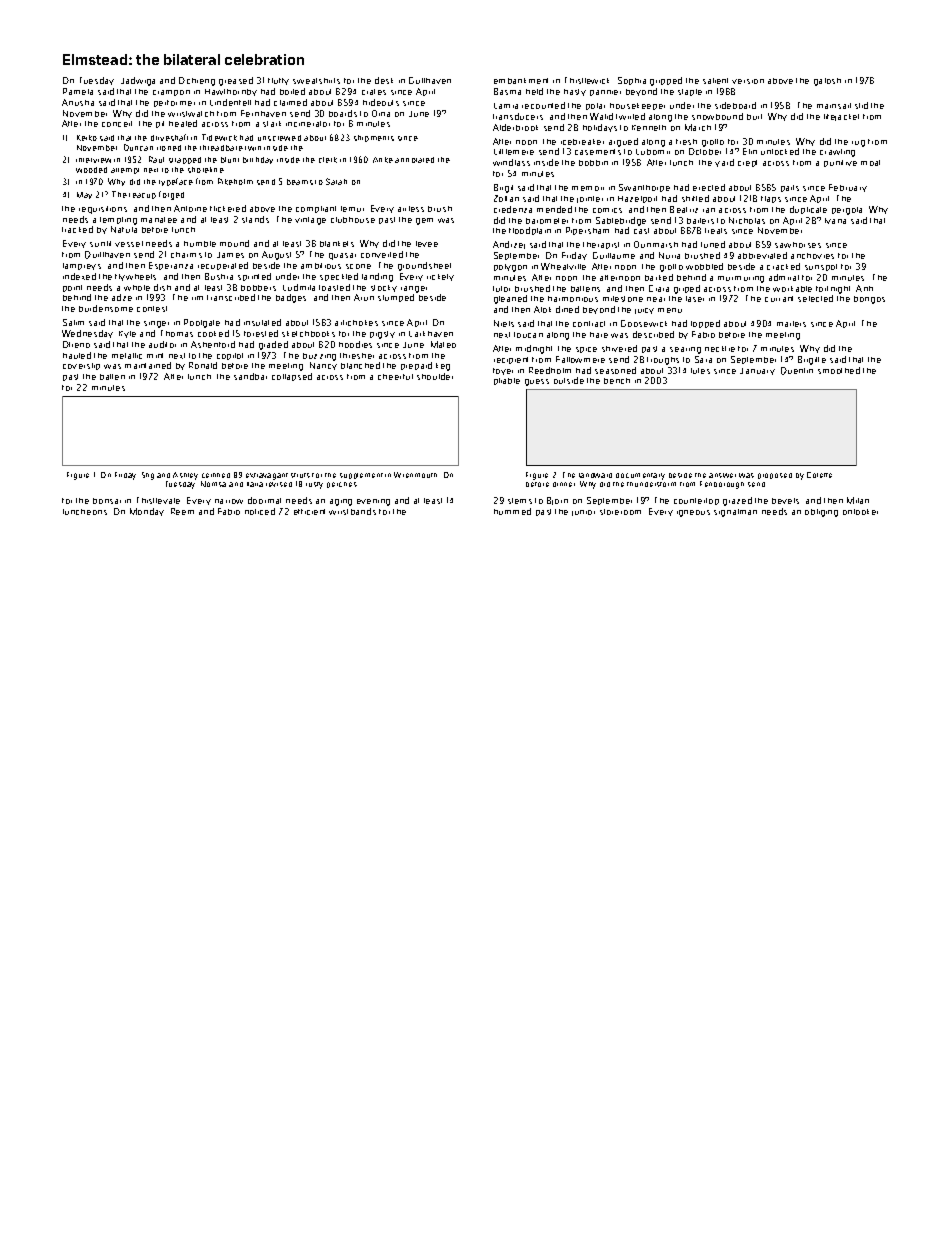 Image resolution: width=952 pixels, height=1233 pixels. What do you see at coordinates (427, 244) in the screenshot?
I see `levee` at bounding box center [427, 244].
